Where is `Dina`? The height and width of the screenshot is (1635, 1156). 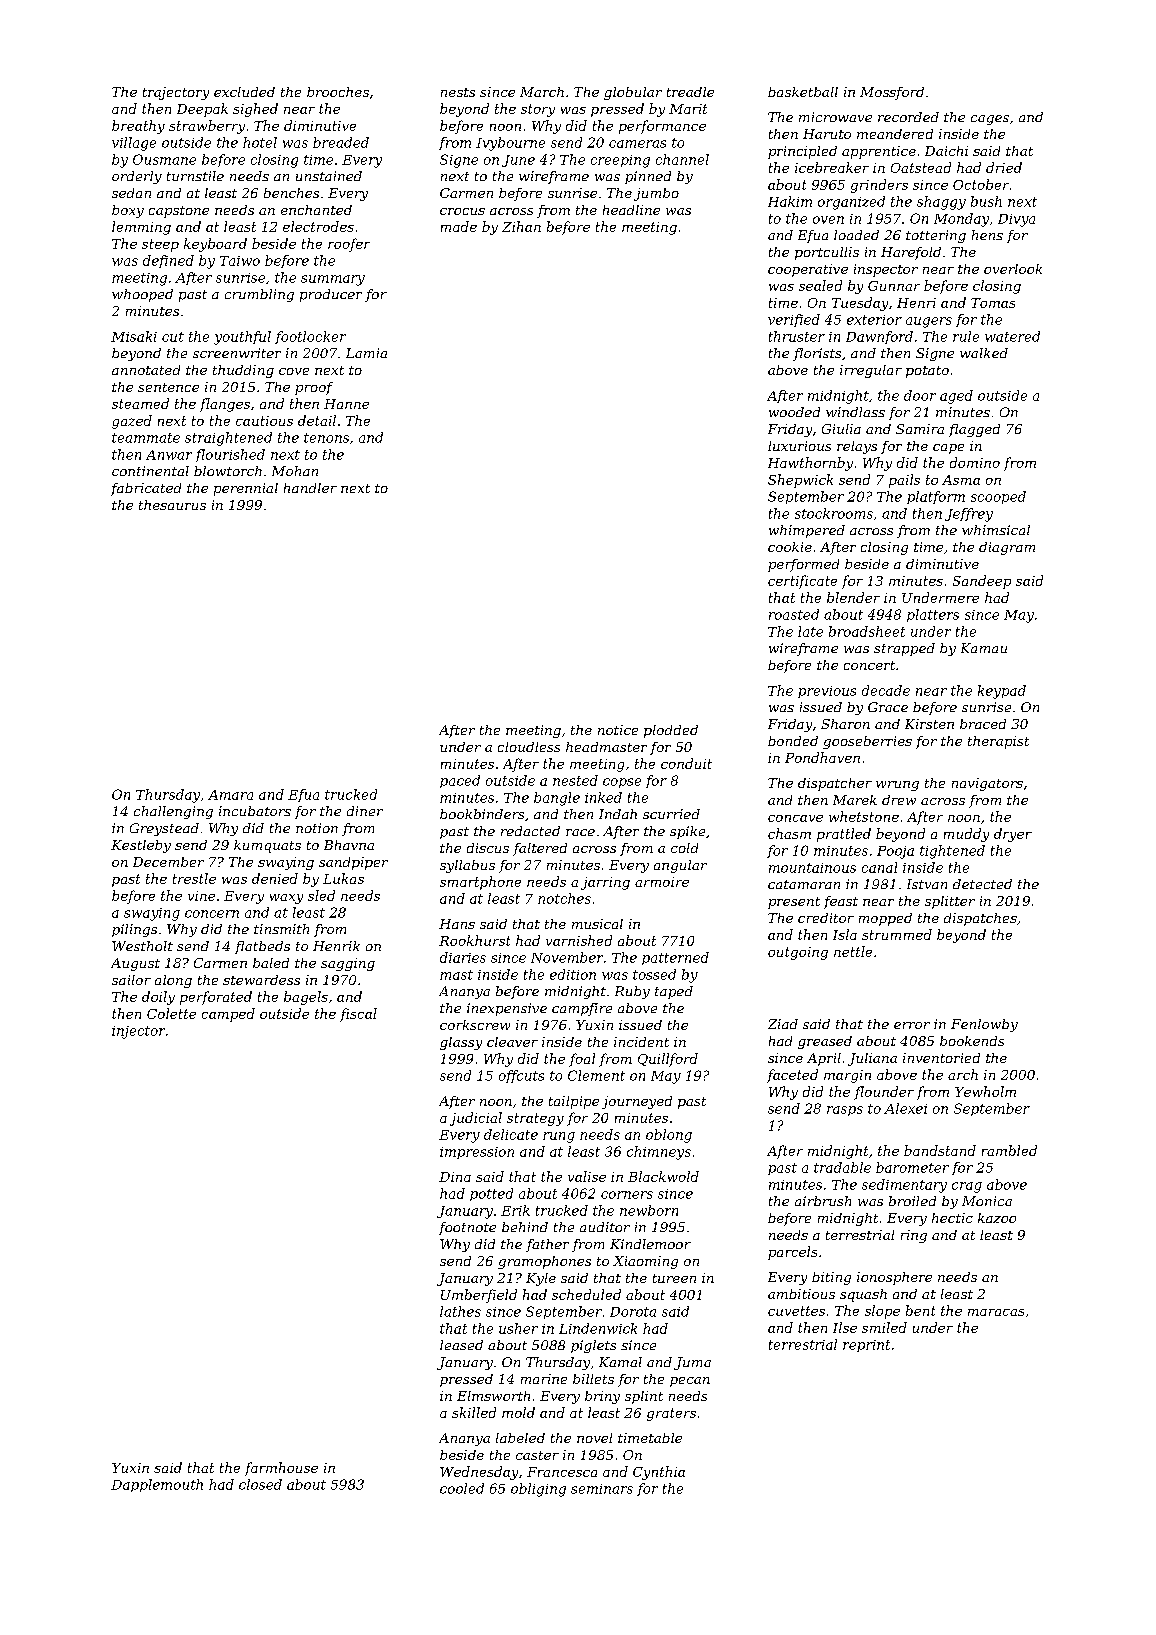 Dina is located at coordinates (455, 1177).
